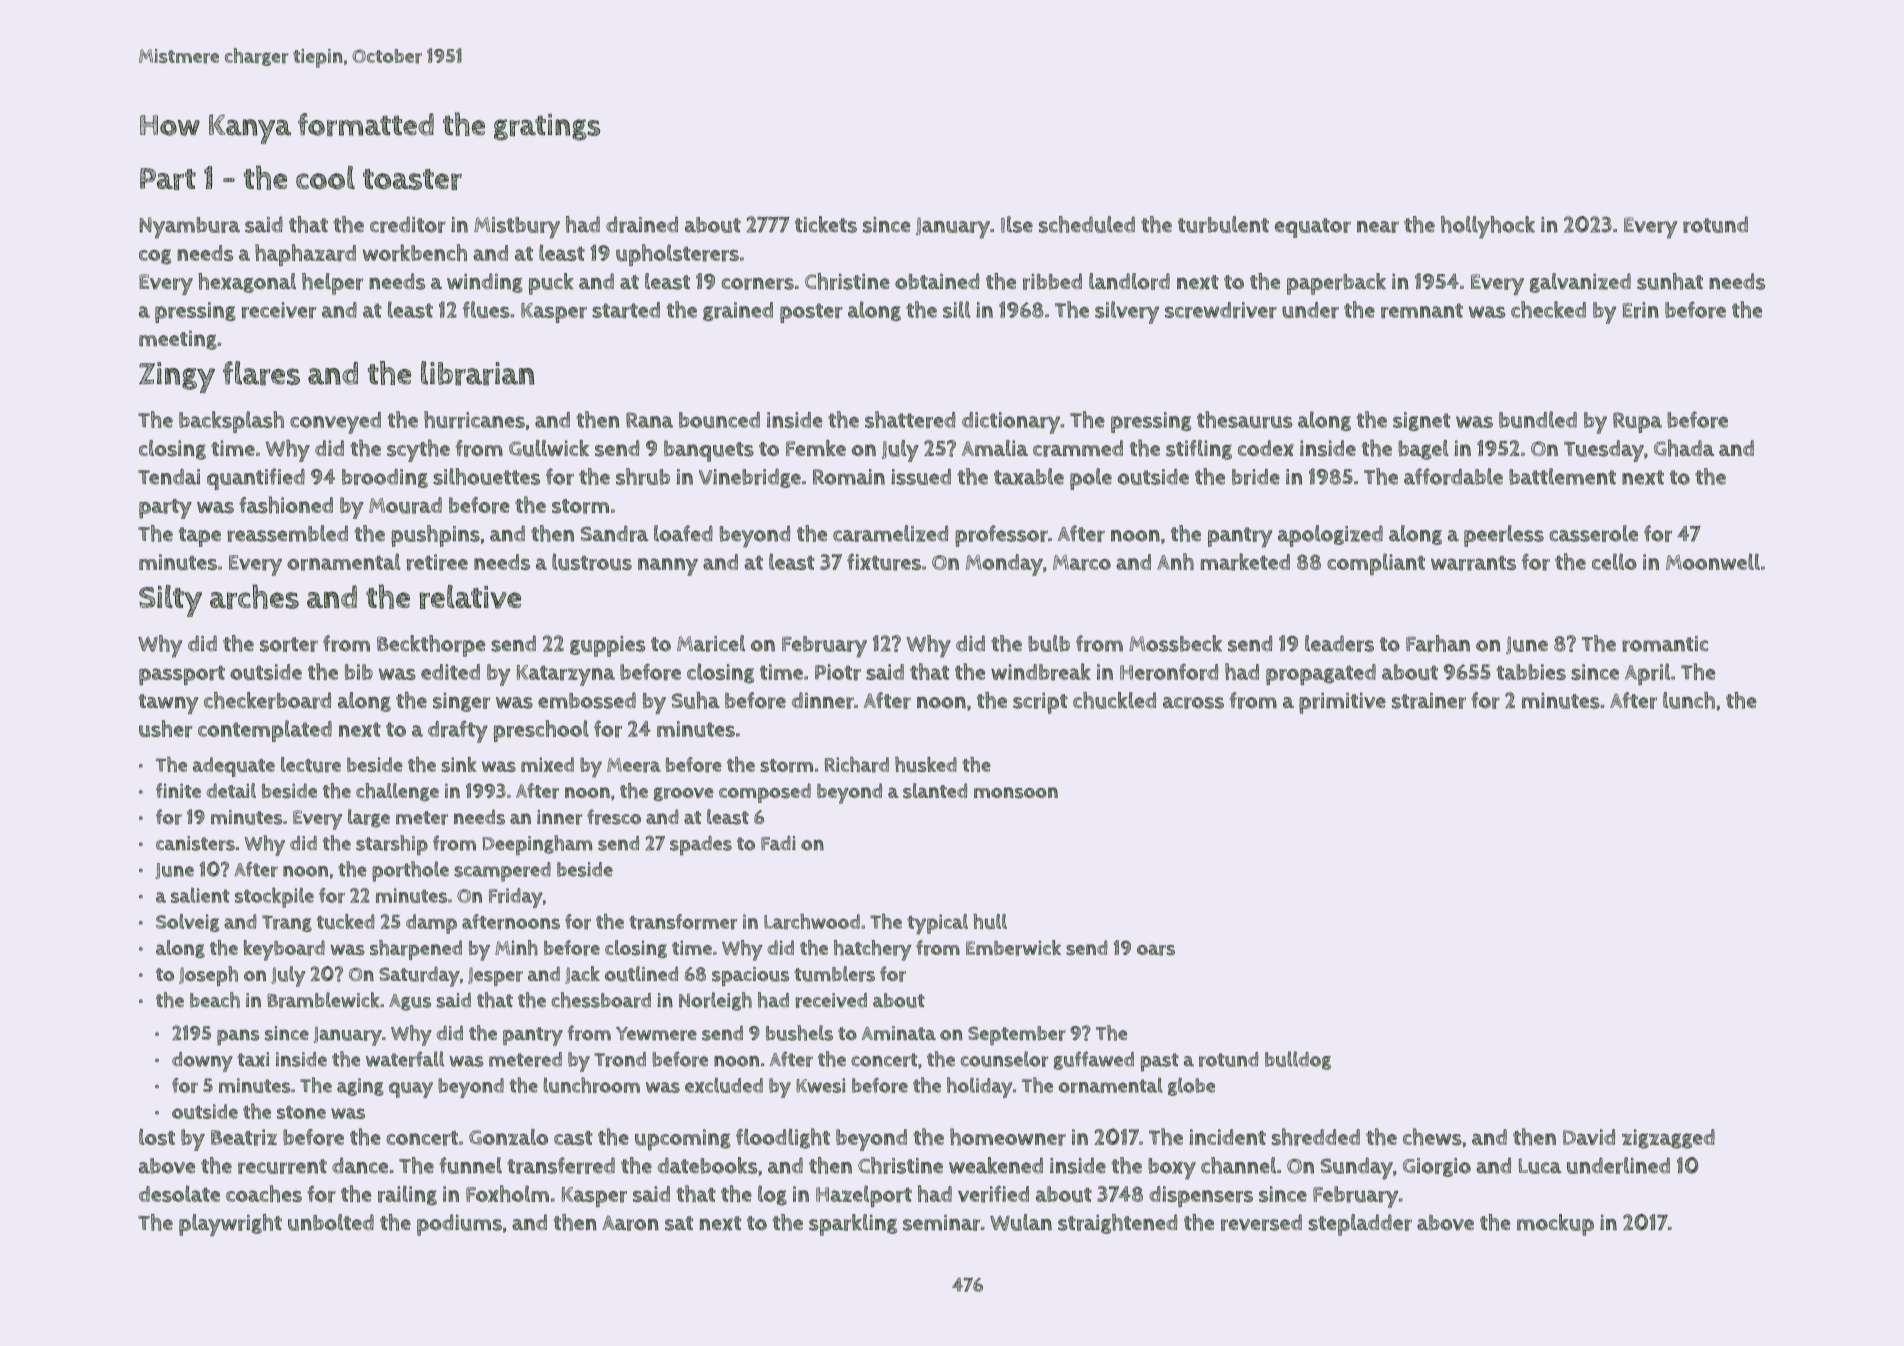  Describe the element at coordinates (325, 178) in the screenshot. I see `cool` at that location.
